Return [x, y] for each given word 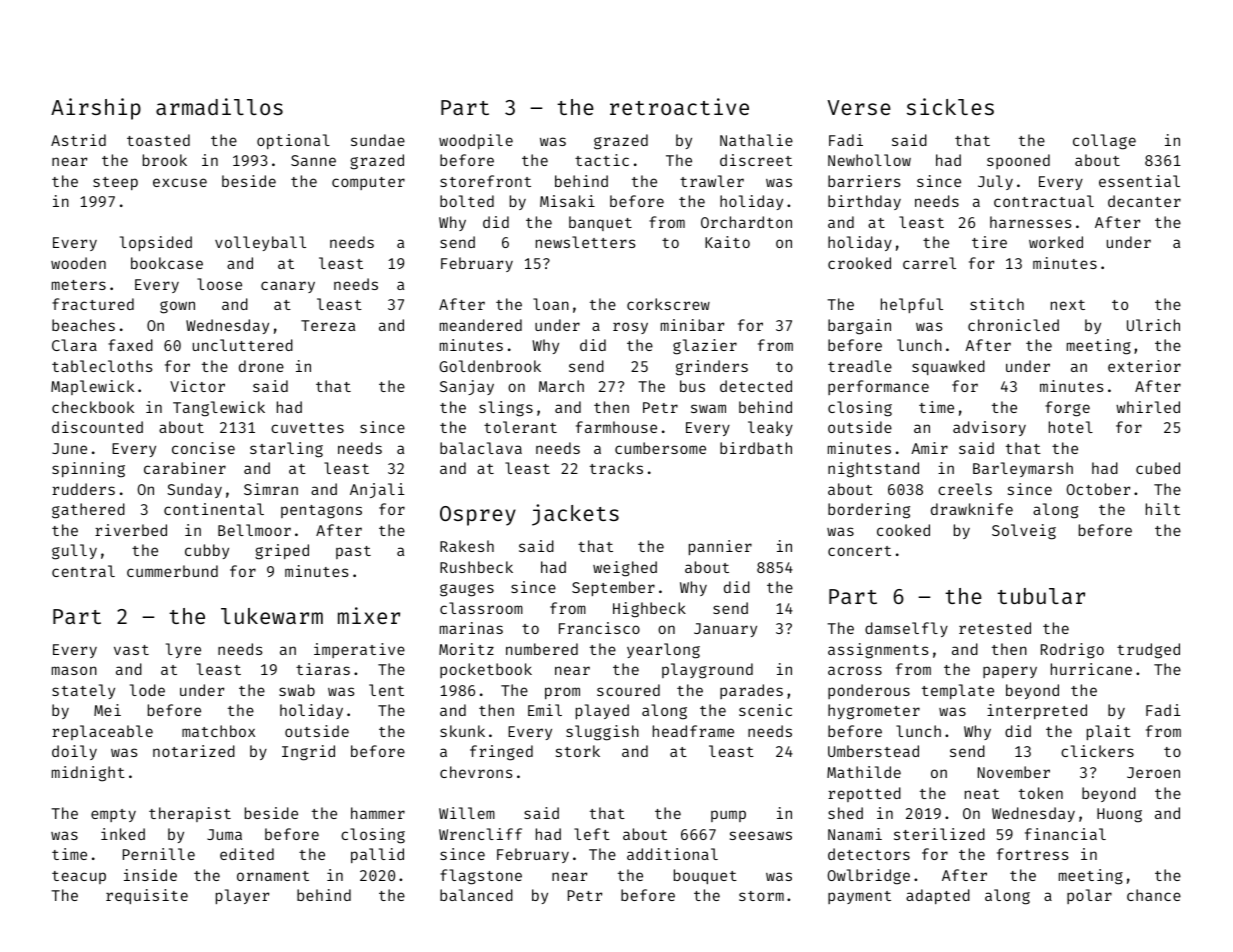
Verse [859, 107]
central [83, 571]
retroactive [679, 106]
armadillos [219, 106]
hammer [378, 813]
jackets [575, 515]
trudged [1148, 651]
